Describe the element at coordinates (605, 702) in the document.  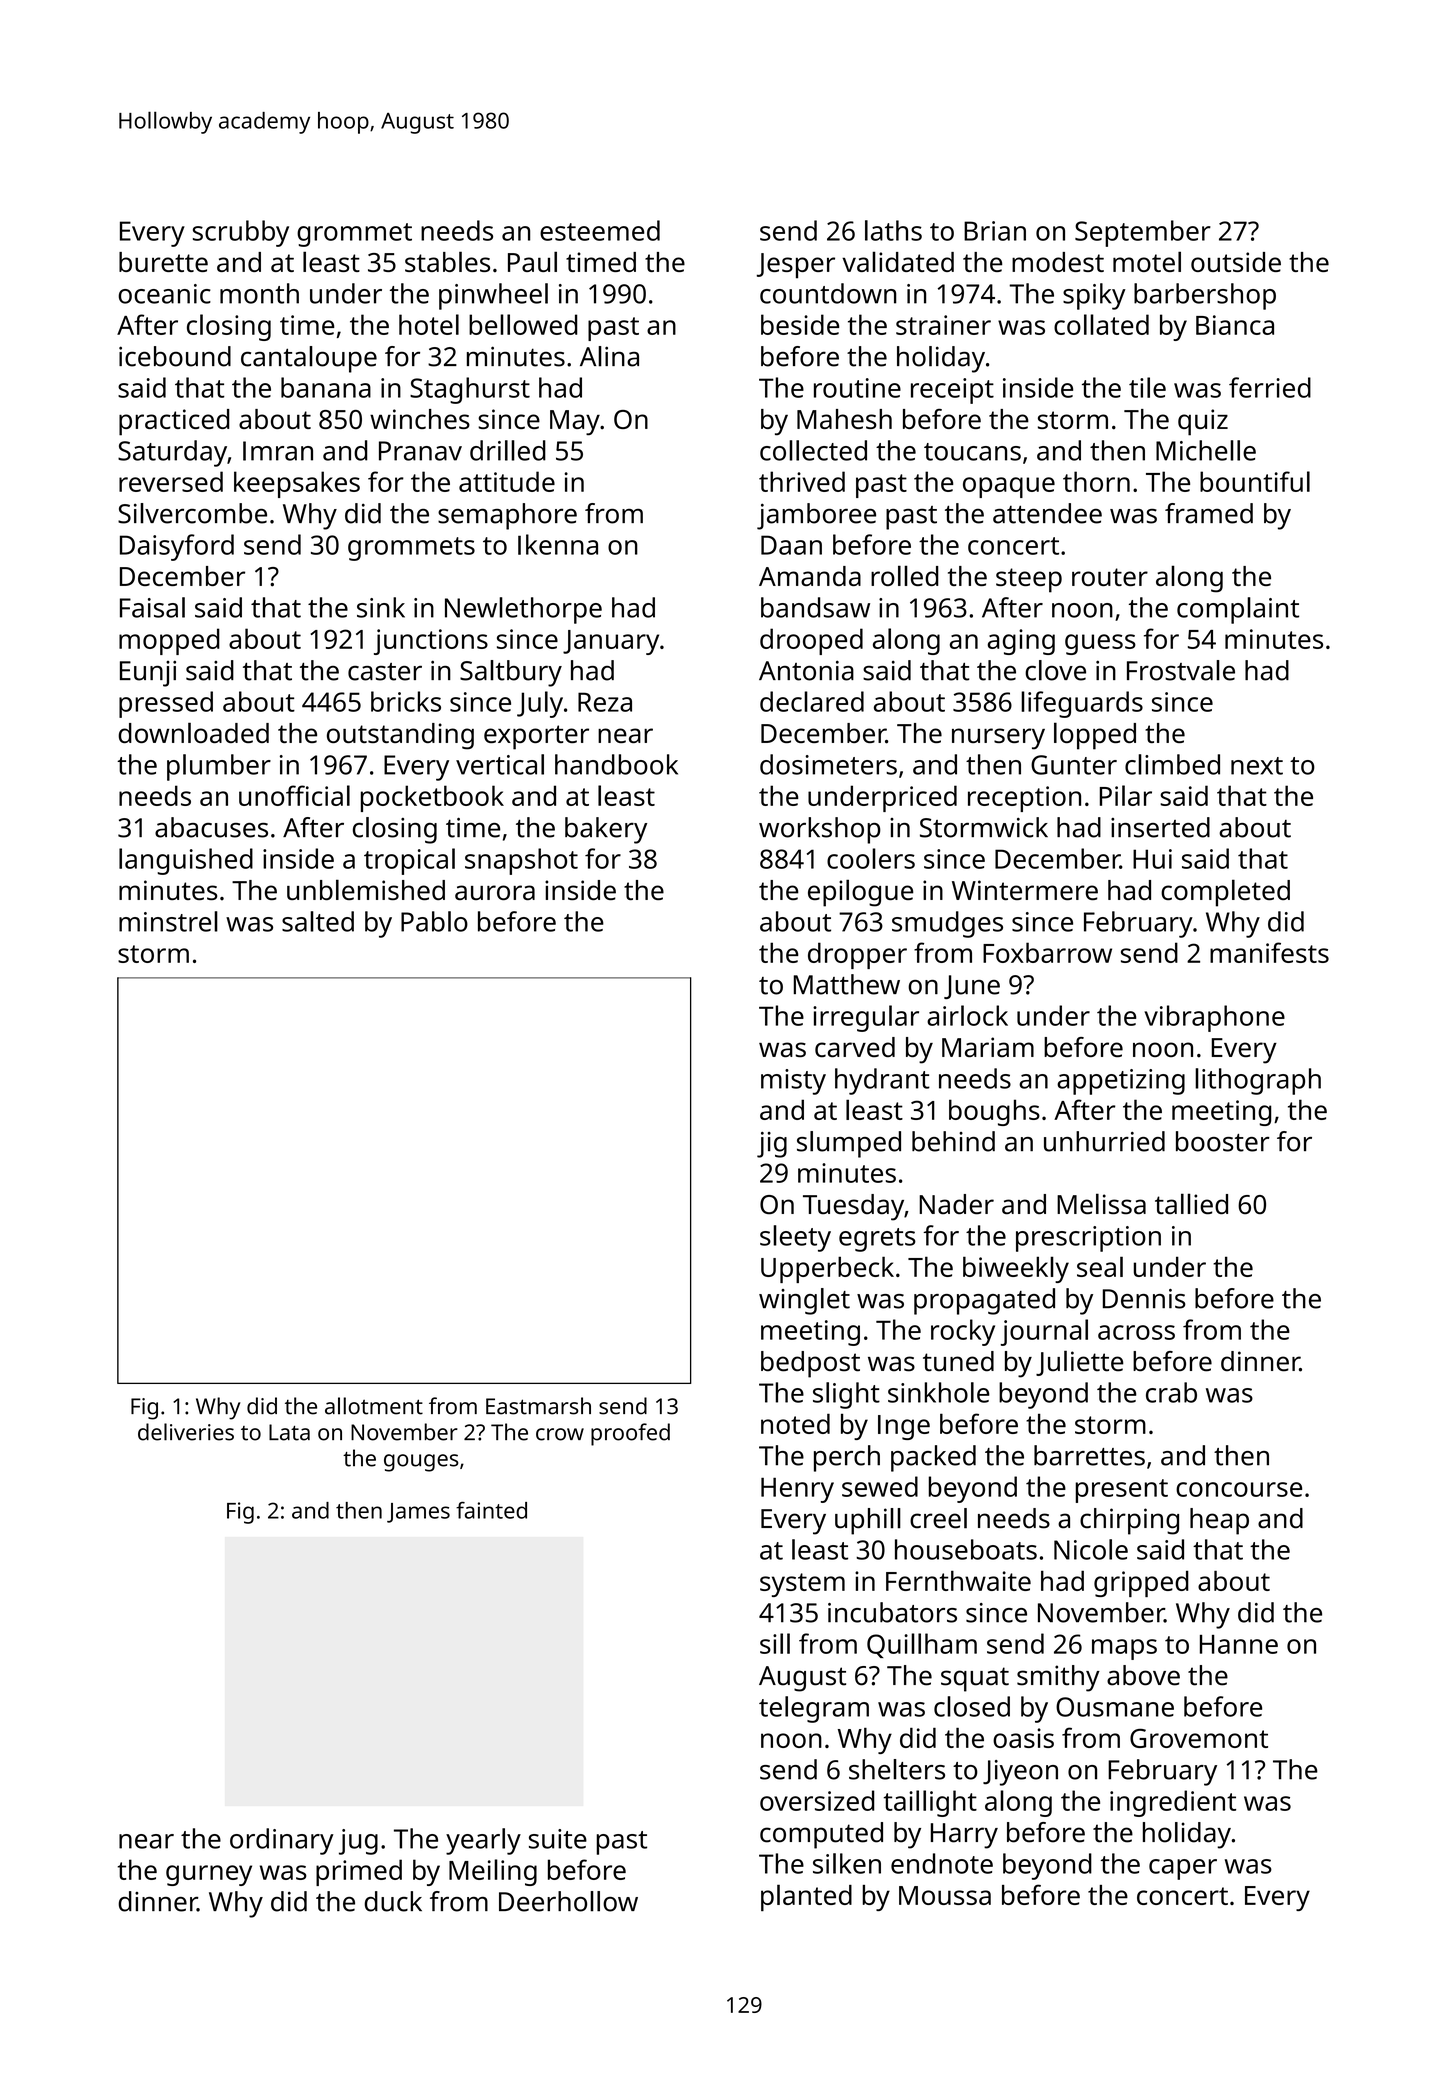
I see `Reza` at that location.
